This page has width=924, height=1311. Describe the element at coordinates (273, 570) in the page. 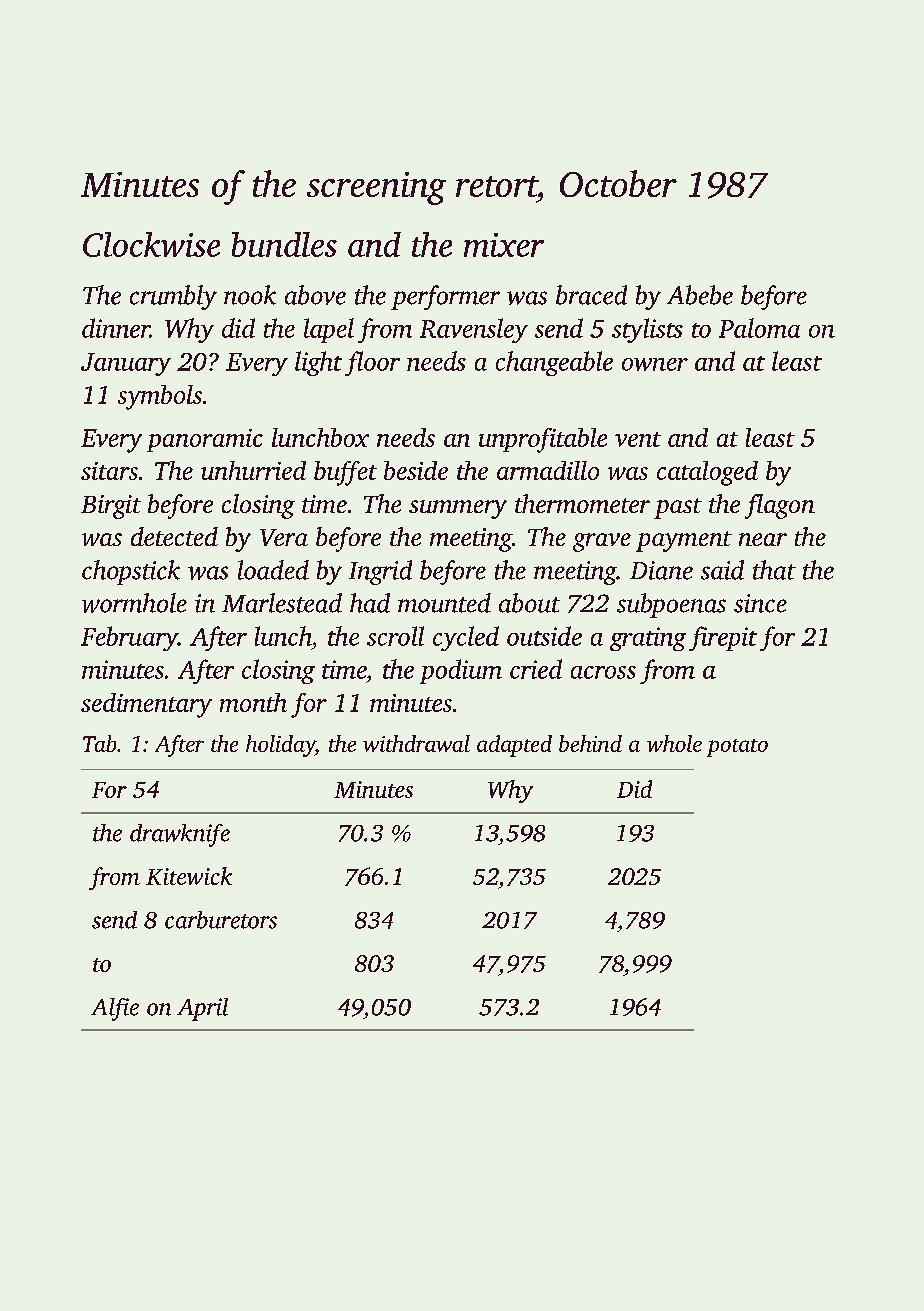

I see `loaded` at that location.
